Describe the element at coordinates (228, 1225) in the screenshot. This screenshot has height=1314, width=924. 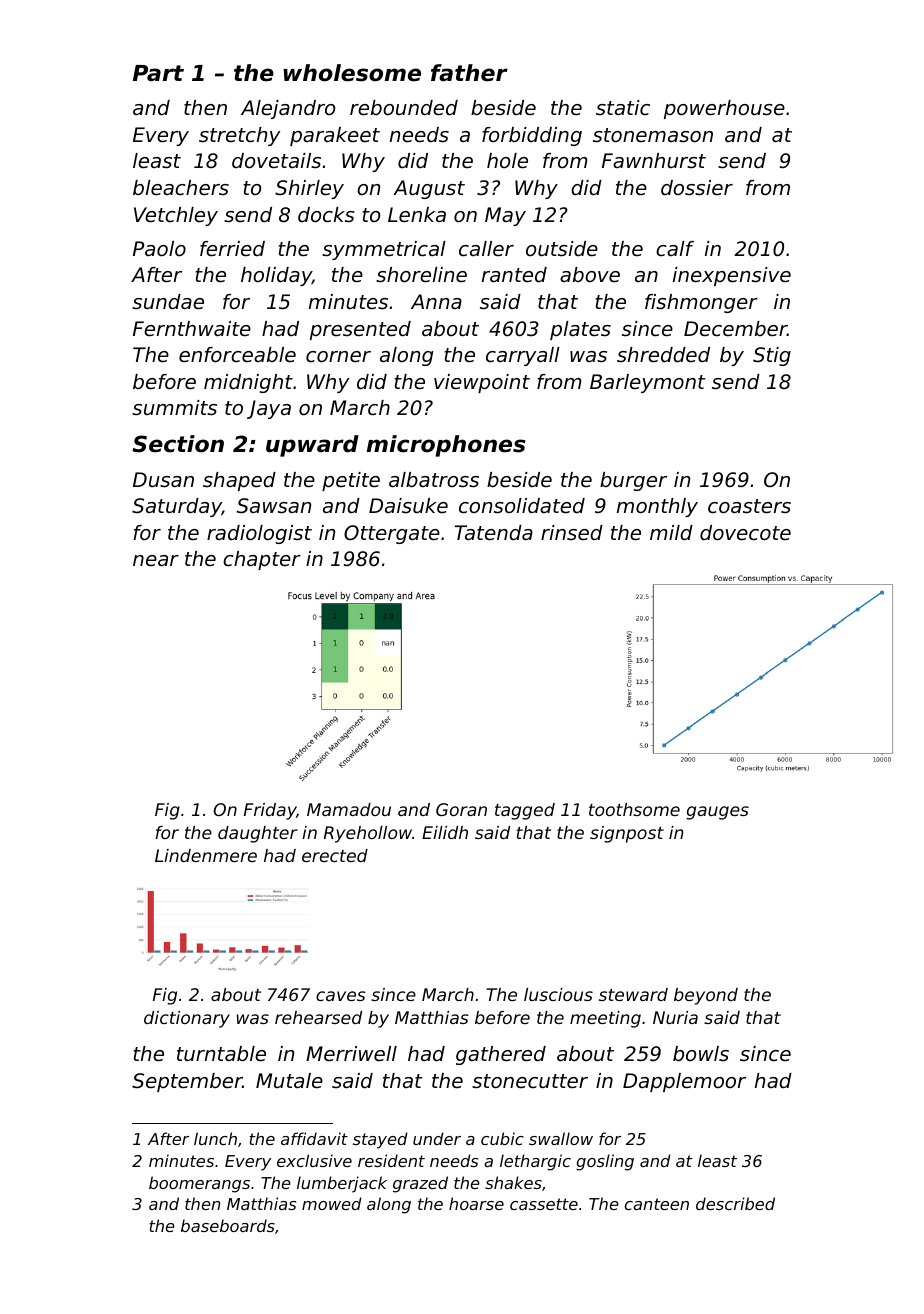
I see `baseboards` at that location.
